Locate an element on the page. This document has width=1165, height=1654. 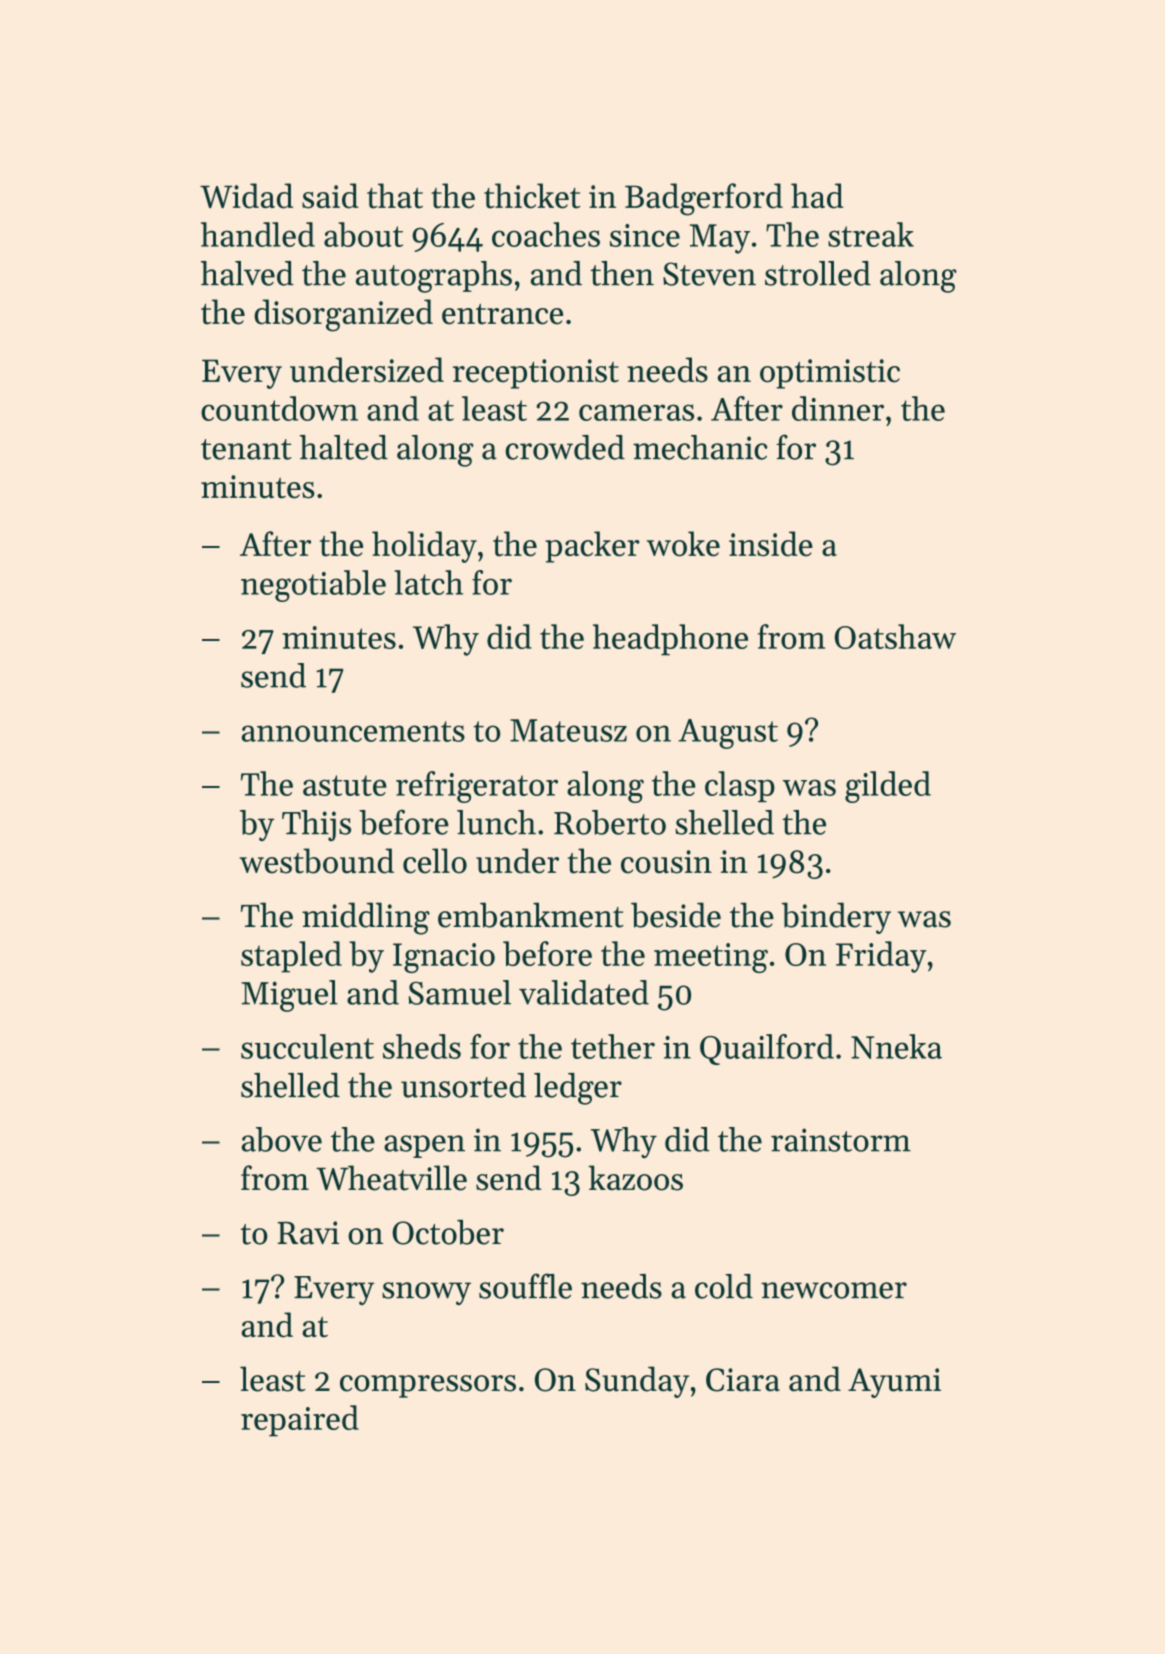
gilded is located at coordinates (888, 787).
